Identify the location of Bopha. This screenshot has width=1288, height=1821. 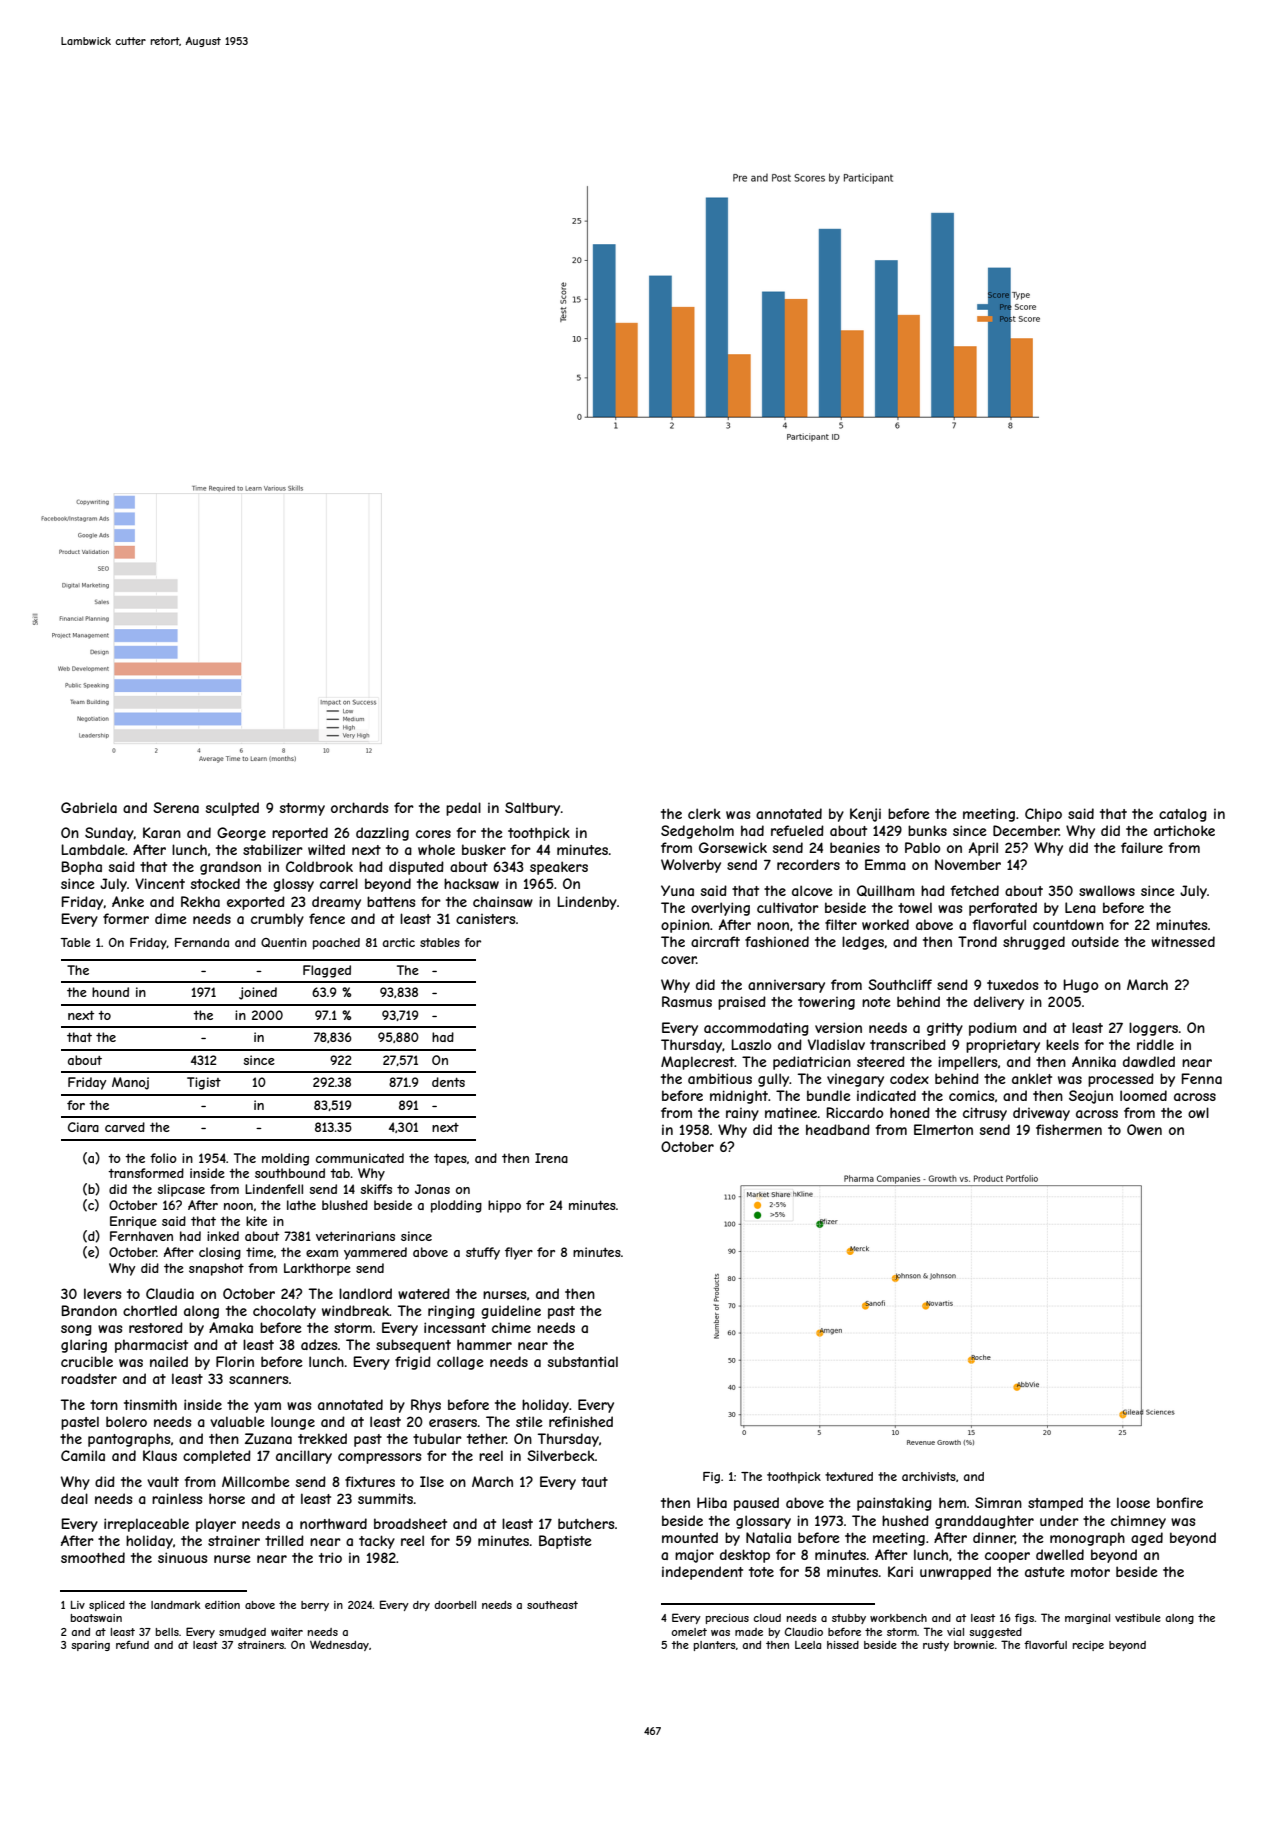
(81, 868).
